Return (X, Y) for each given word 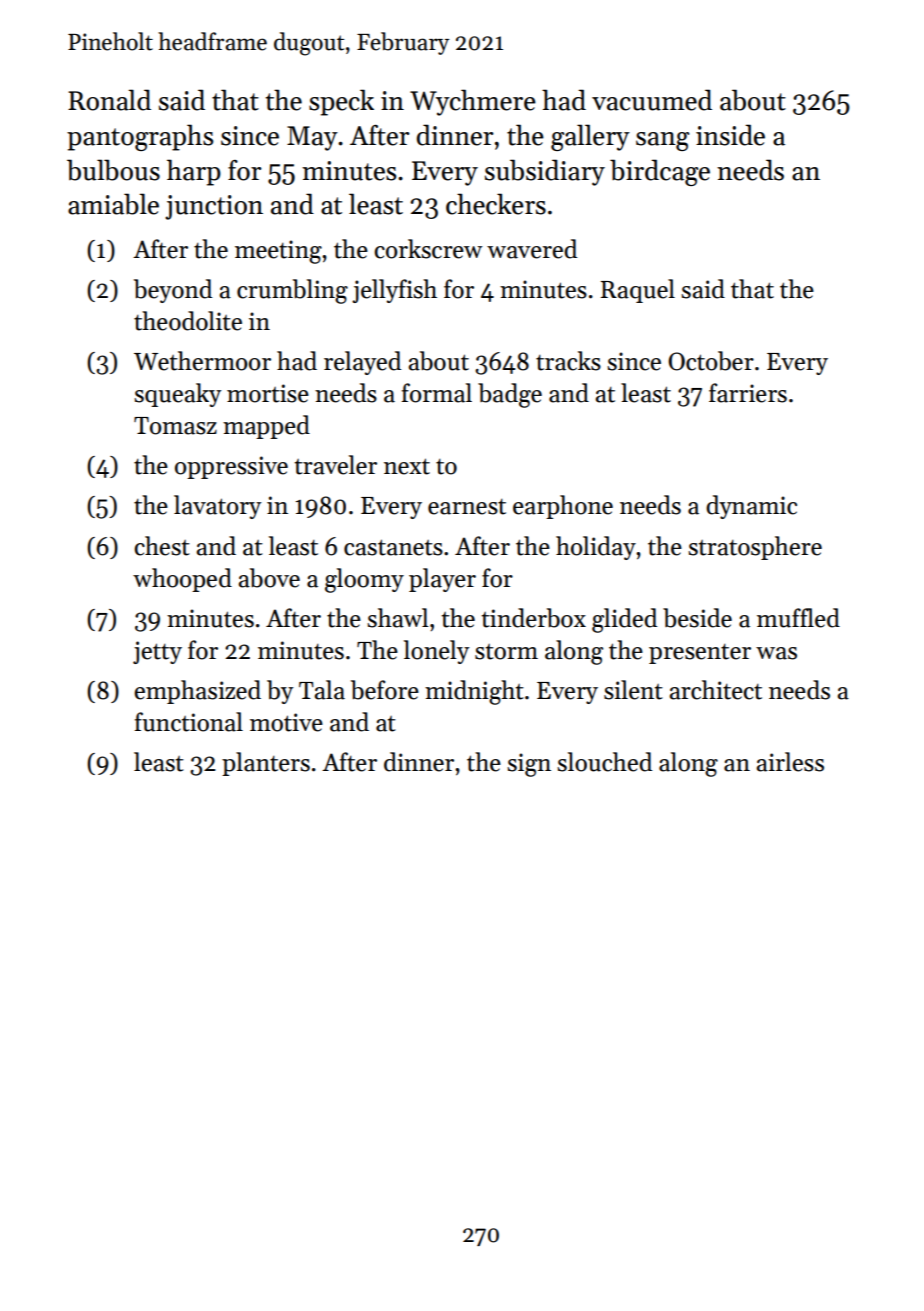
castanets (393, 547)
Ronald (109, 100)
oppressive (231, 467)
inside (730, 135)
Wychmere (473, 102)
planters (266, 764)
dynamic (751, 507)
